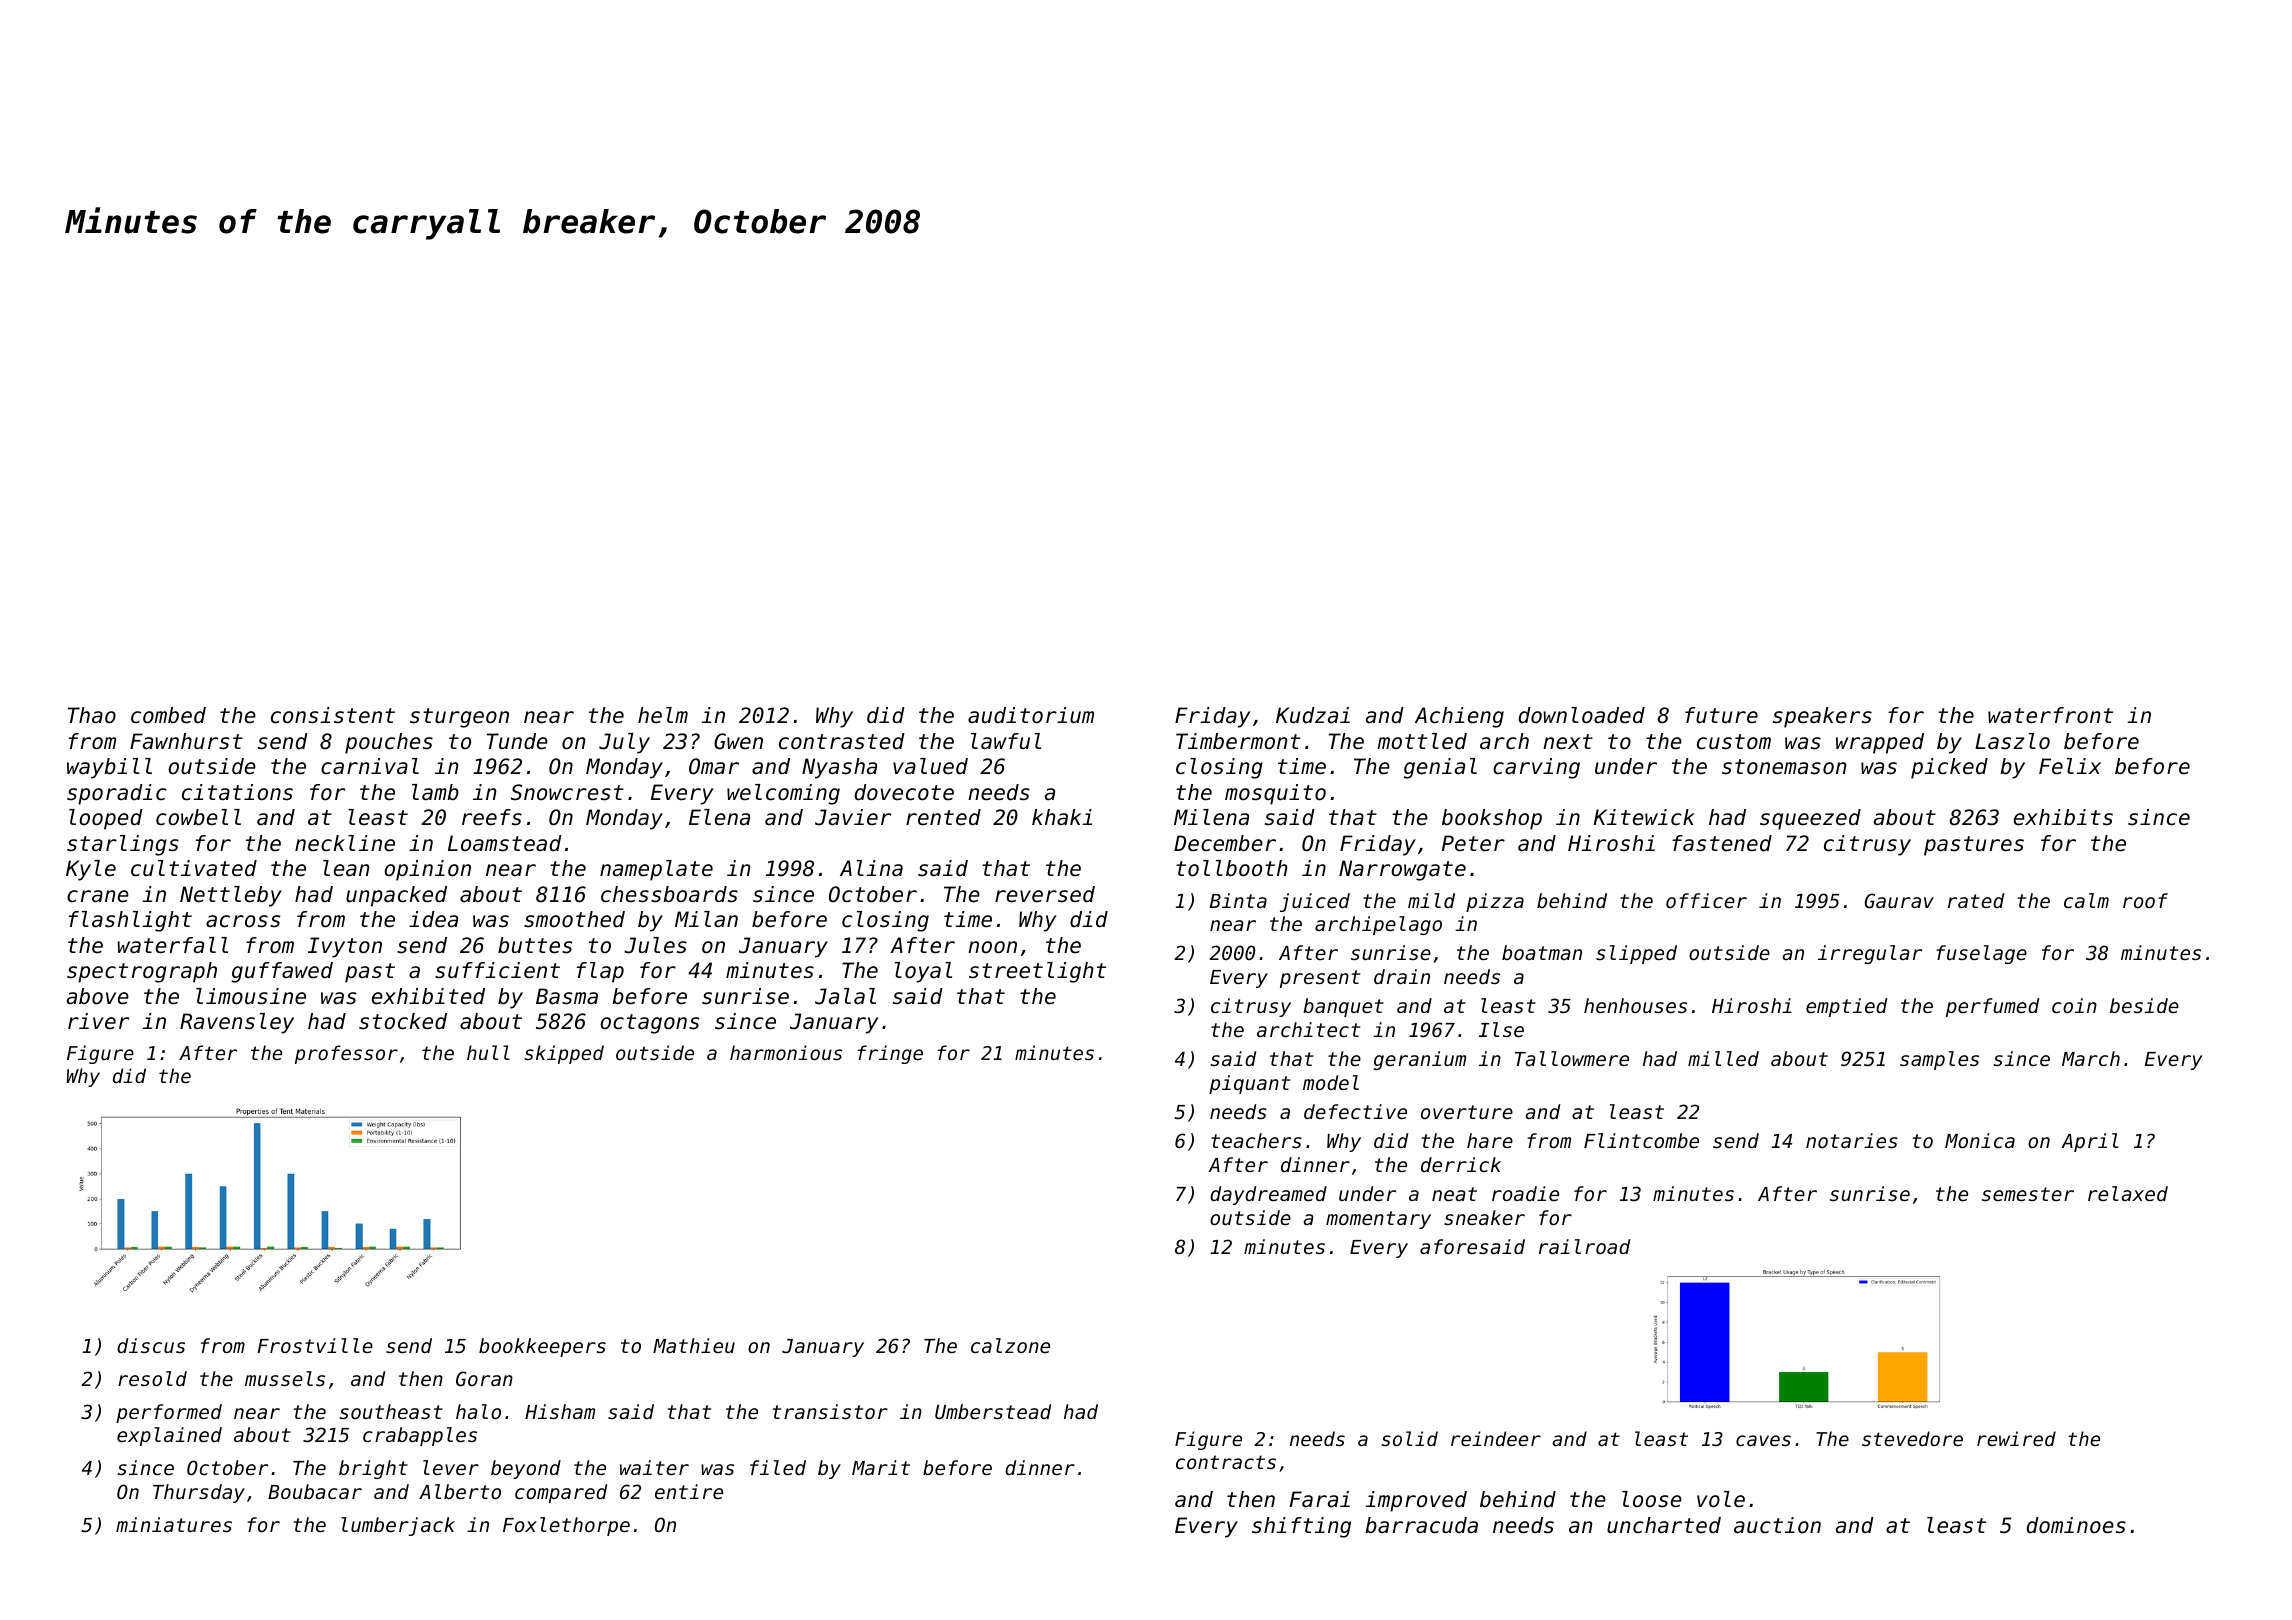 This image has height=1620, width=2292. What do you see at coordinates (1355, 1111) in the image?
I see `defective` at bounding box center [1355, 1111].
